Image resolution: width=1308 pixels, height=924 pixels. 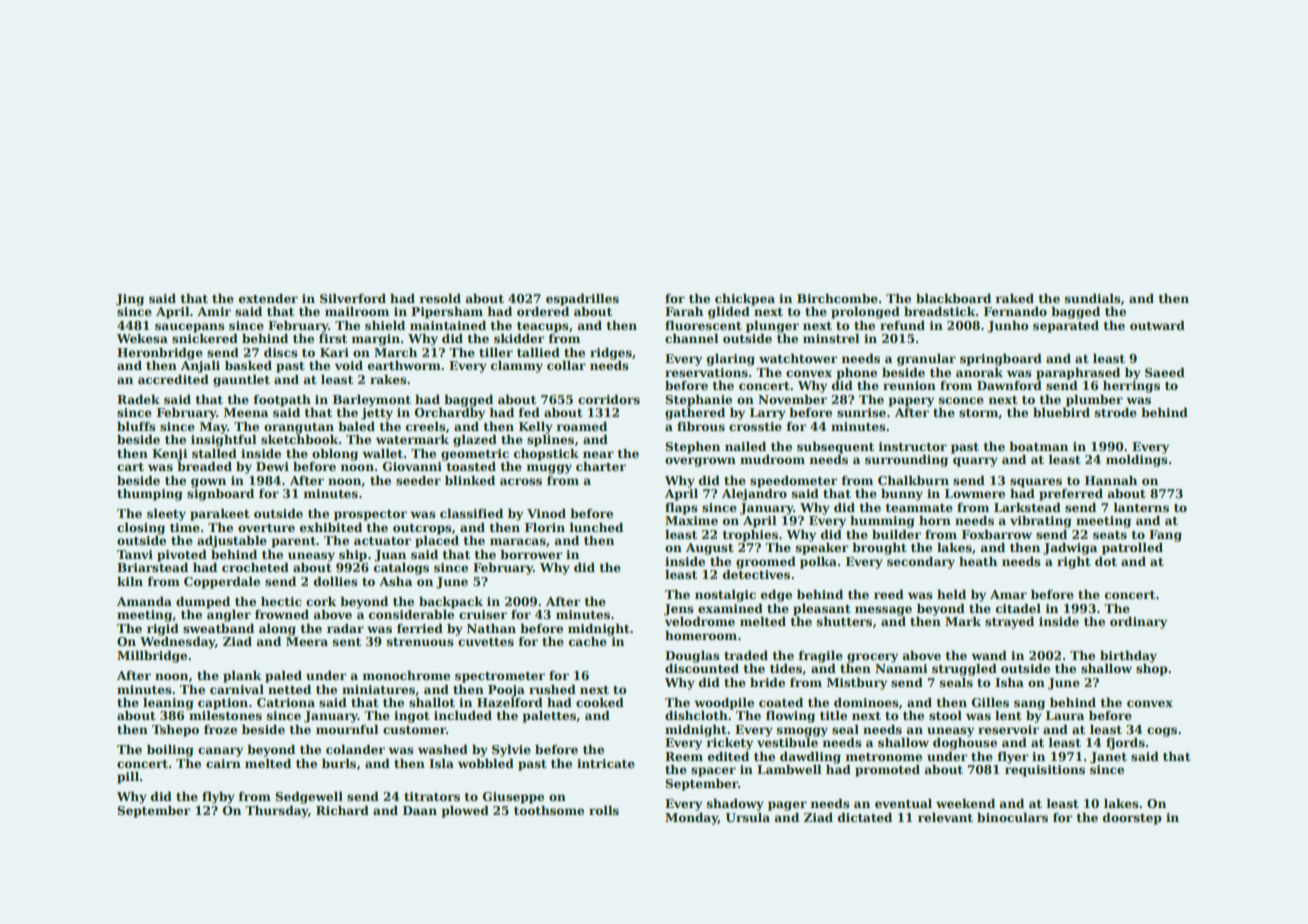 I want to click on ordinary, so click(x=1138, y=623).
